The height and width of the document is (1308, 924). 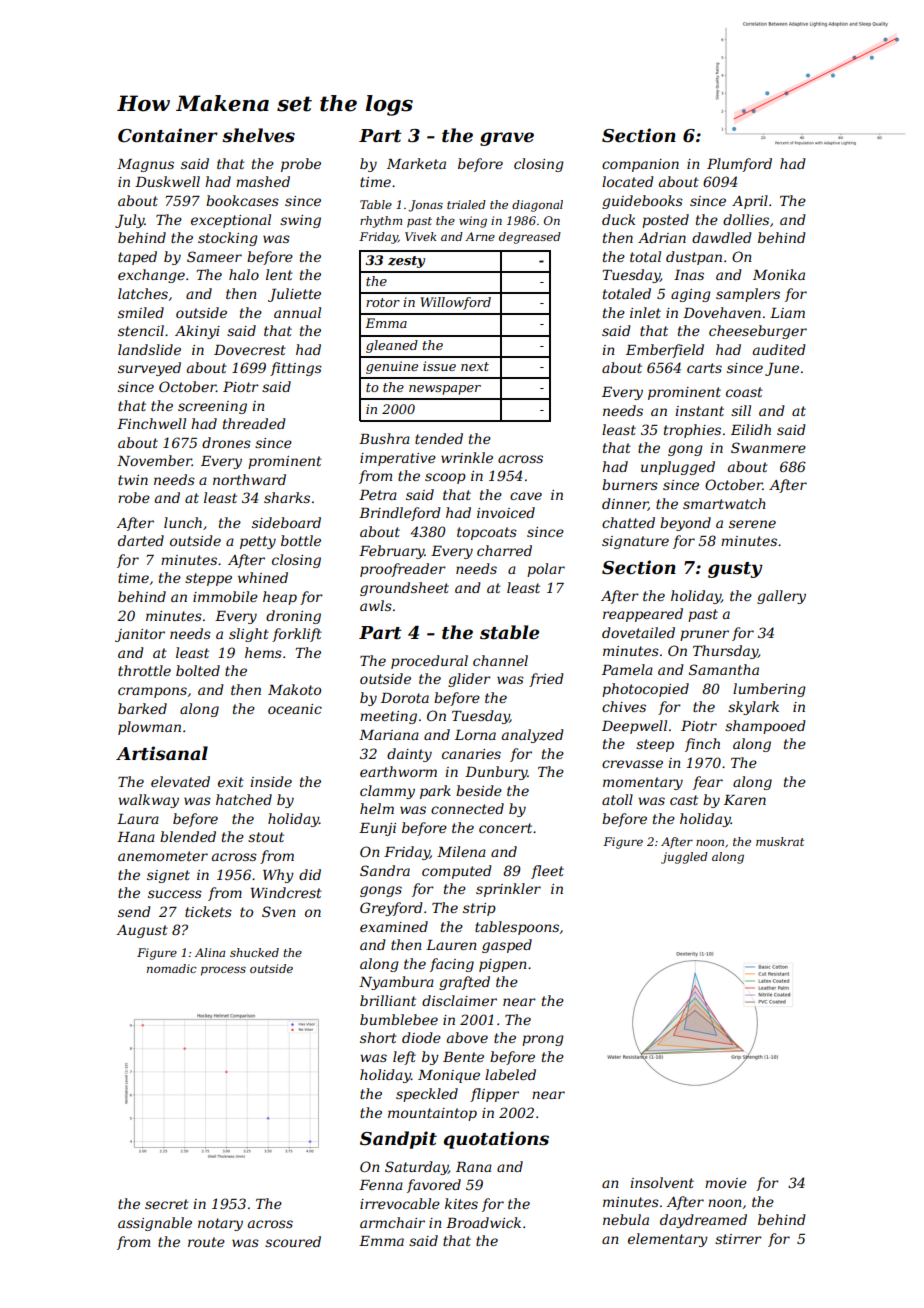 What do you see at coordinates (668, 1240) in the document?
I see `elementary` at bounding box center [668, 1240].
